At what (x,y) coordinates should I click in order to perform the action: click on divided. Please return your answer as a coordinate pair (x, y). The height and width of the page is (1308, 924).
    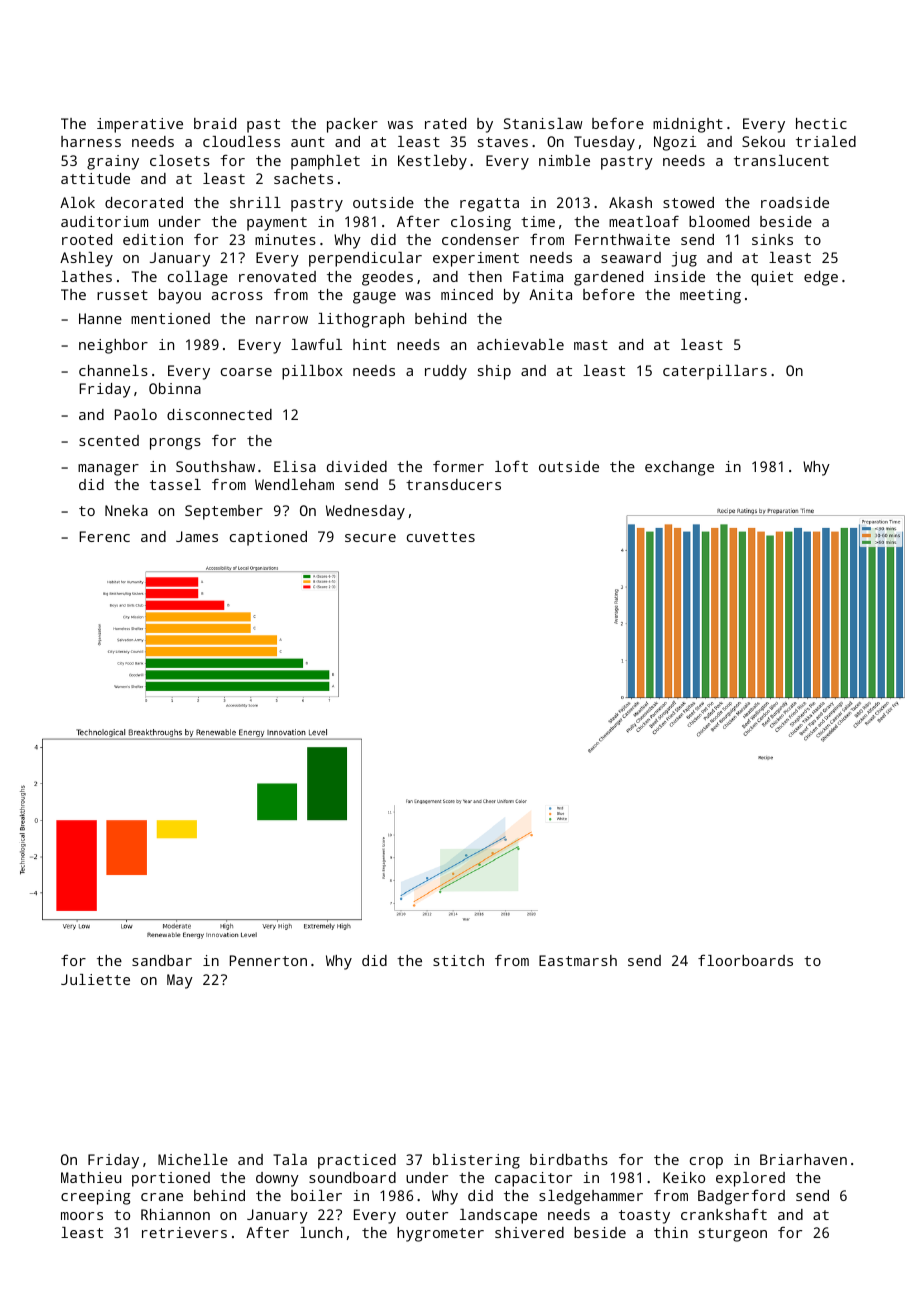
    Looking at the image, I should click on (357, 466).
